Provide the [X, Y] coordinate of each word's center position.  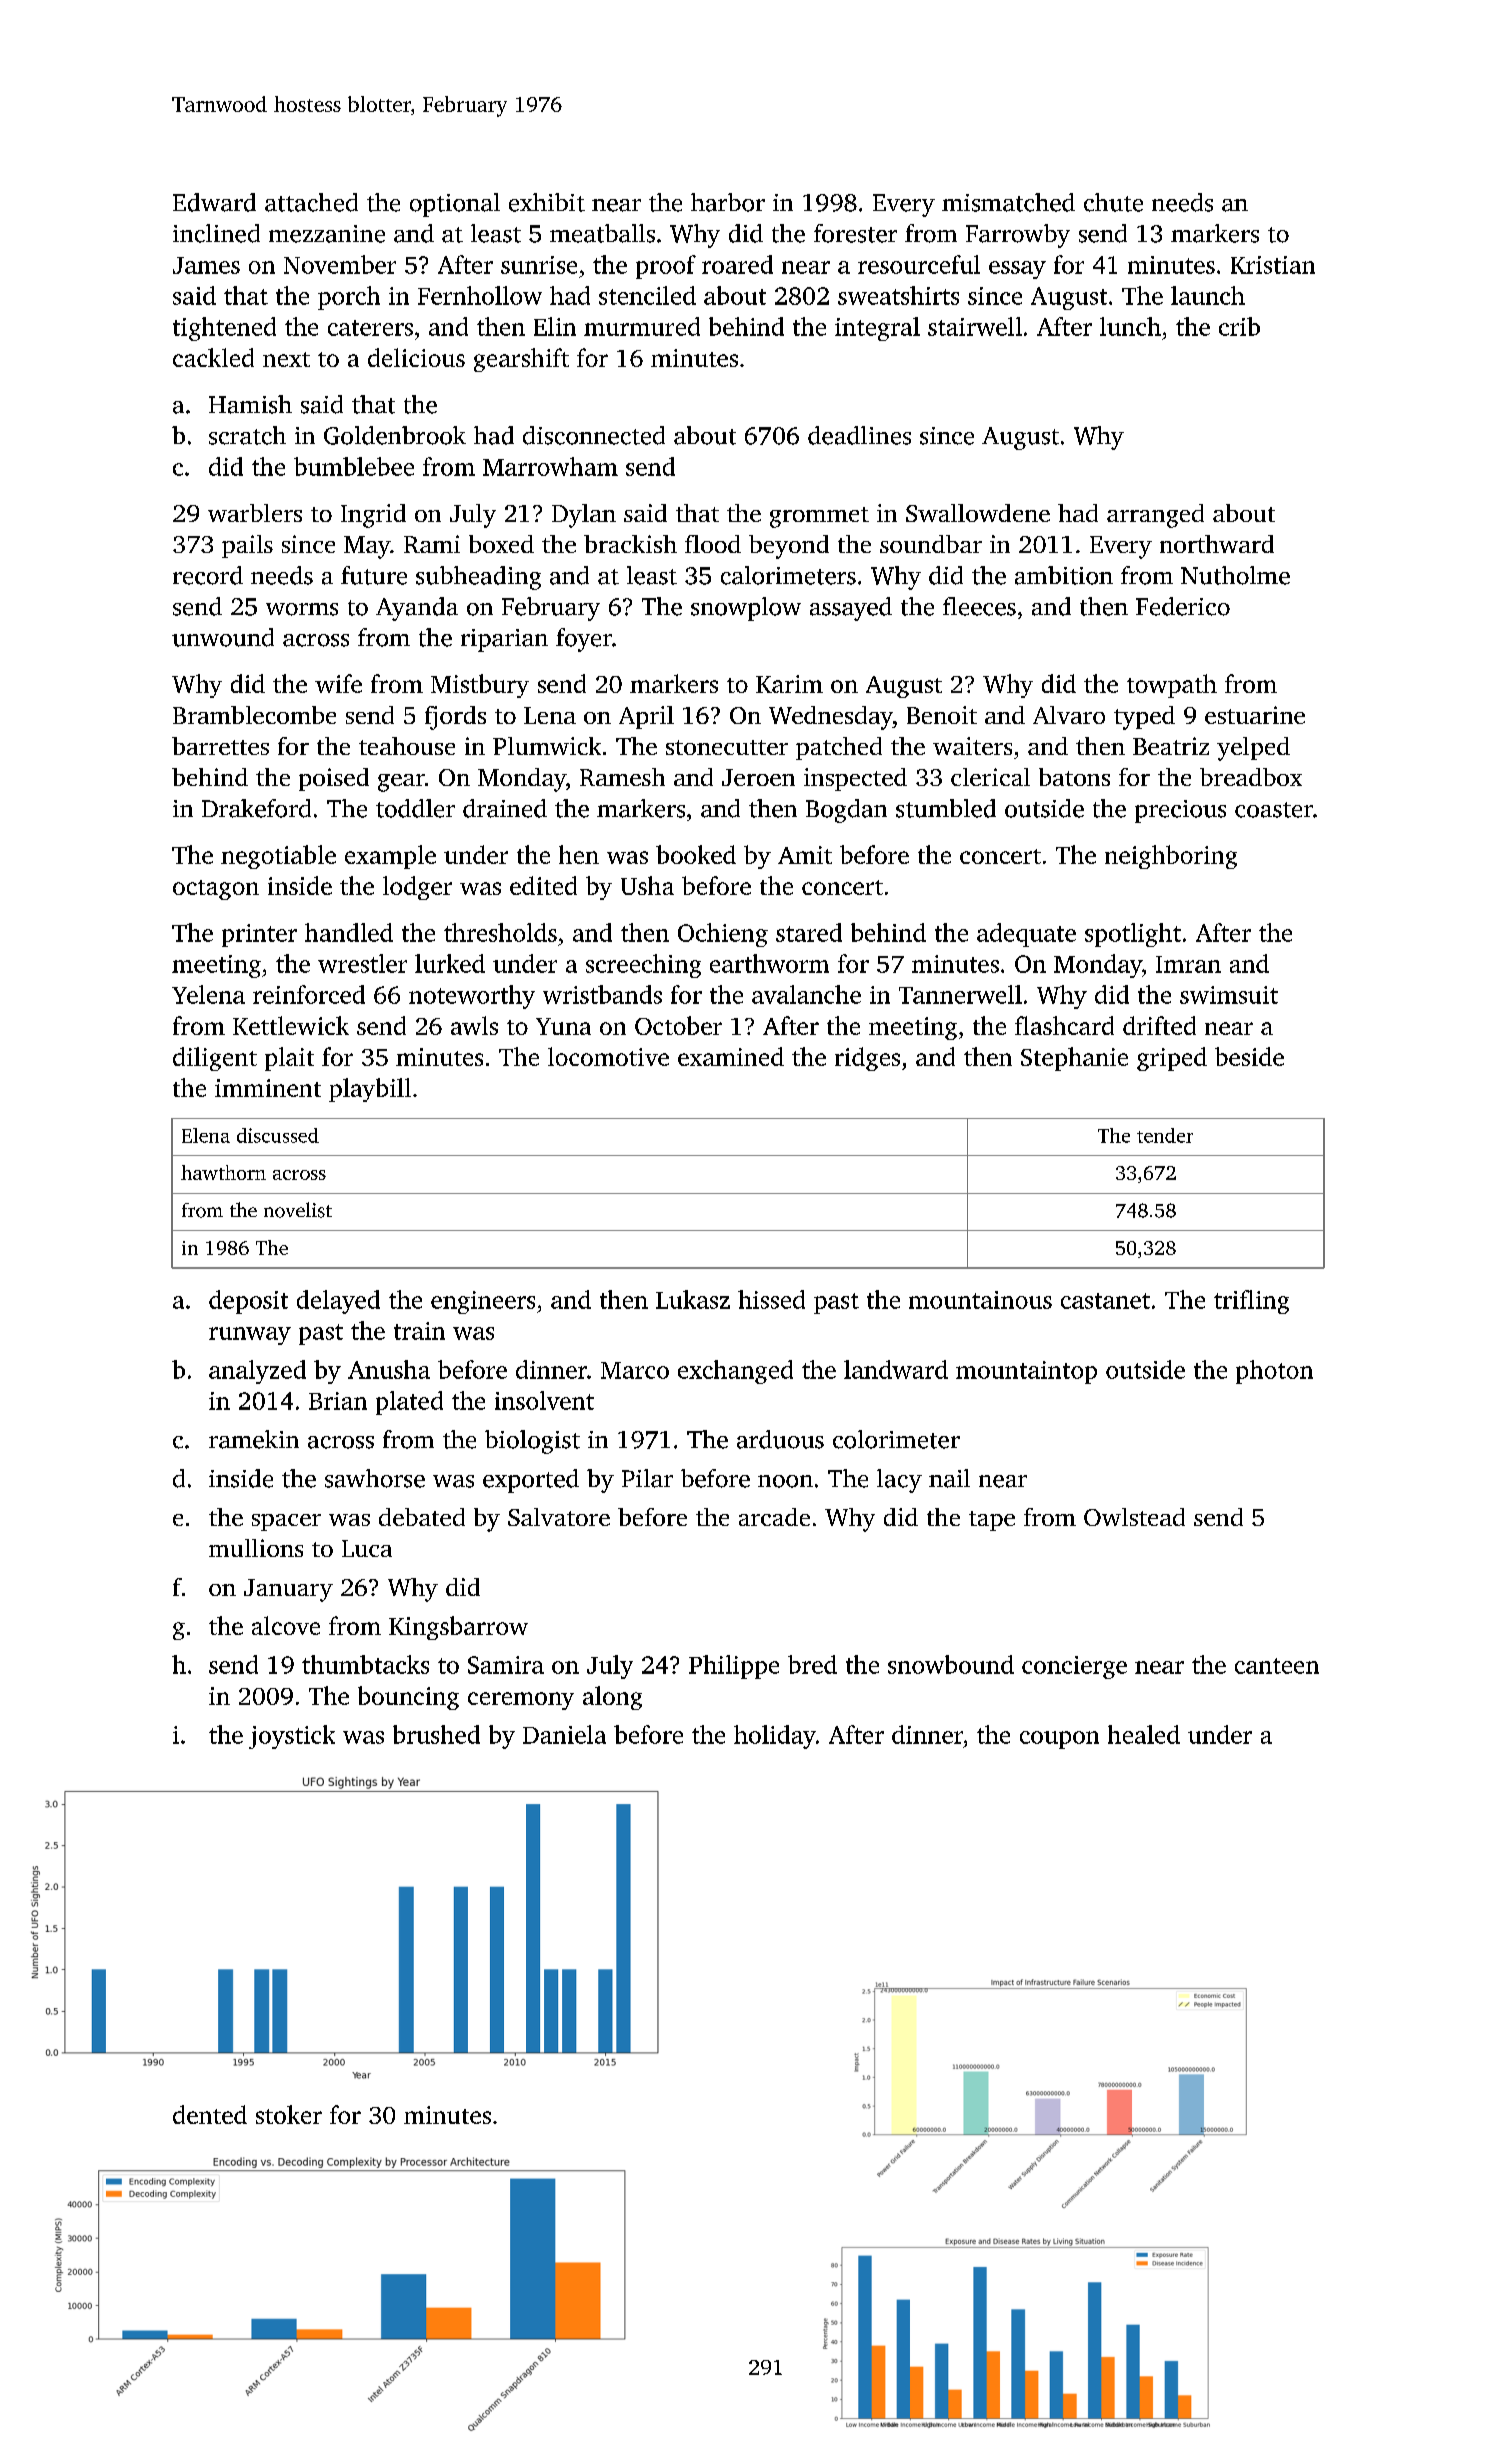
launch [1208, 295]
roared [737, 264]
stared [809, 932]
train [419, 1331]
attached [311, 202]
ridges [867, 1059]
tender [1165, 1135]
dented [210, 2114]
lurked [450, 963]
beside [1249, 1056]
